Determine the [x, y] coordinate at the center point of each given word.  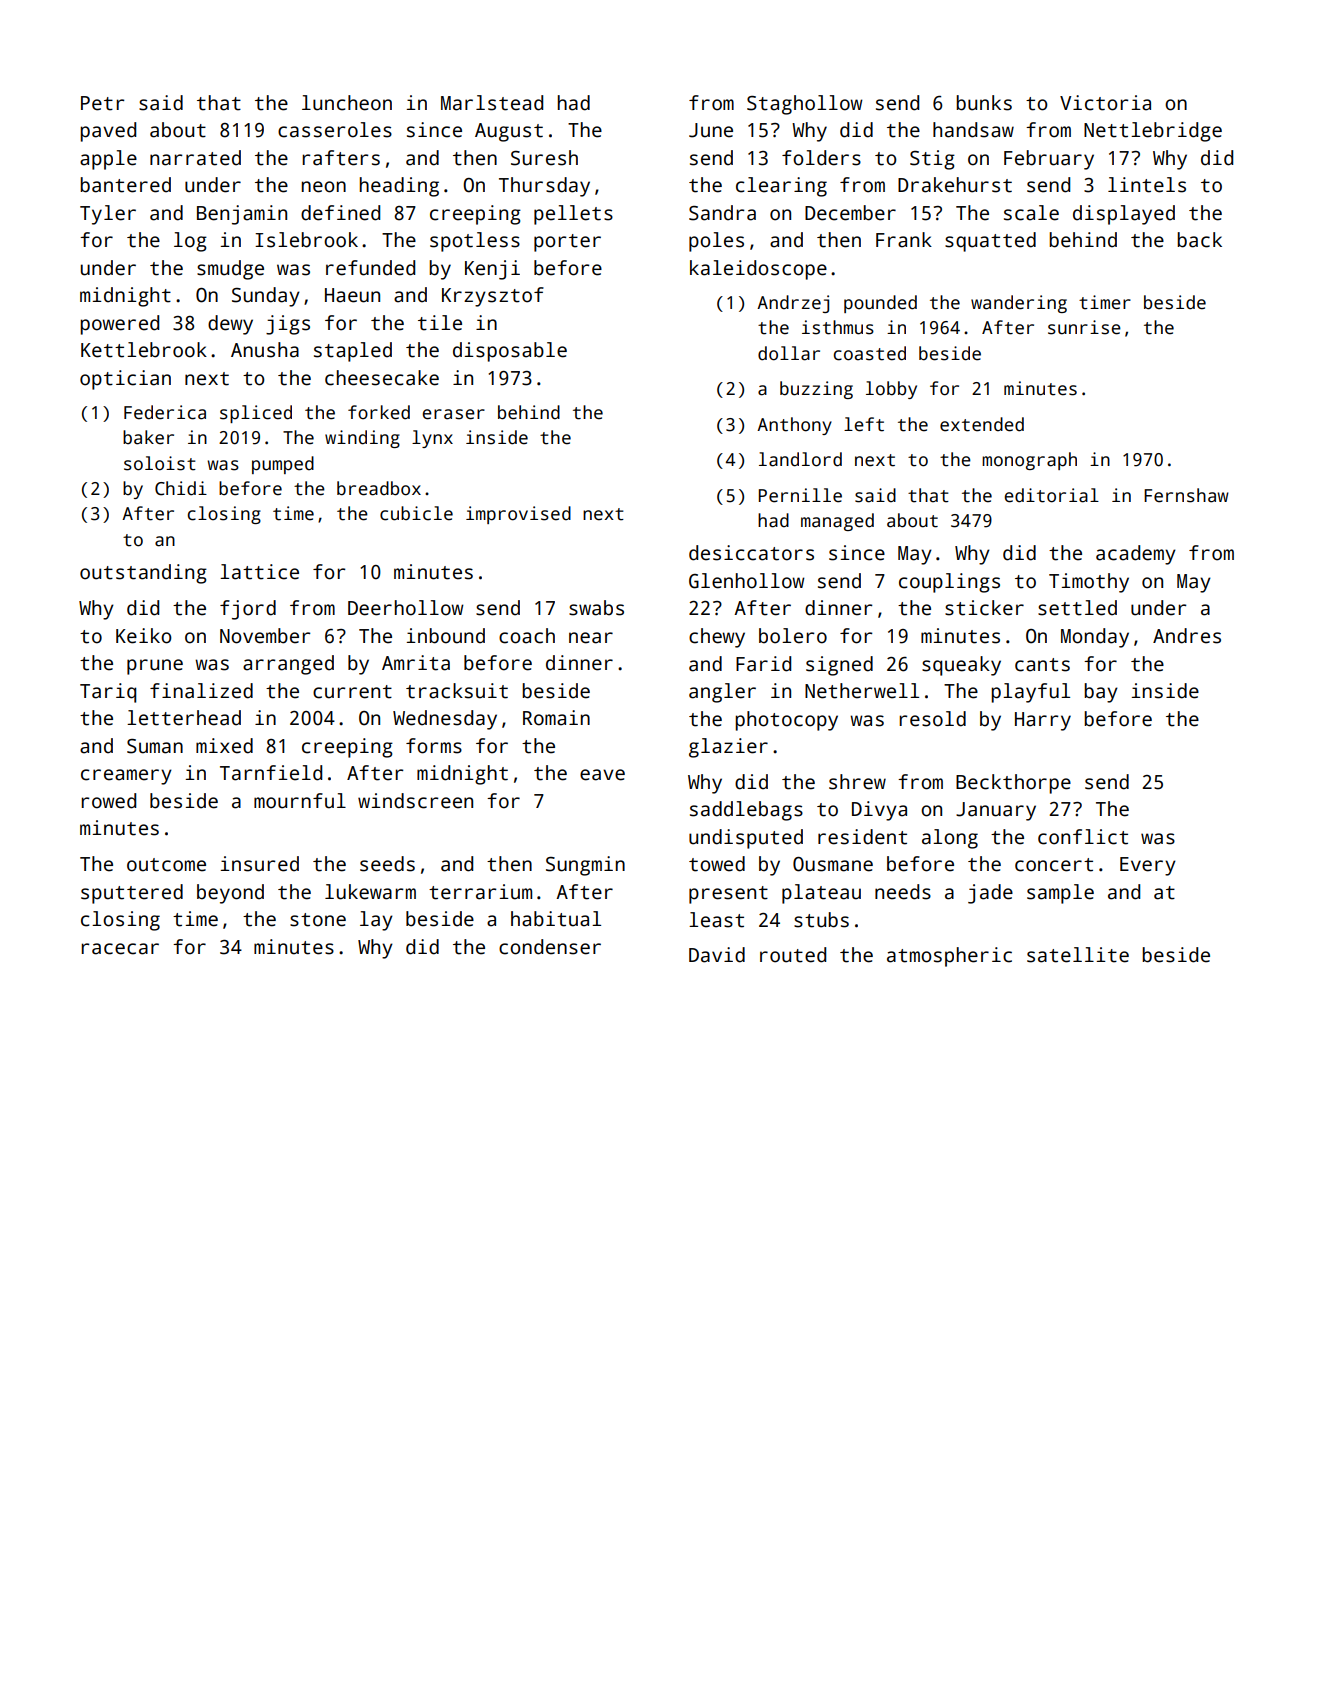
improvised [518, 515]
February [1049, 160]
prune [155, 667]
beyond [230, 894]
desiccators [751, 553]
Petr [102, 103]
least [716, 920]
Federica [165, 412]
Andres [1187, 636]
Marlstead [492, 103]
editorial [1052, 495]
